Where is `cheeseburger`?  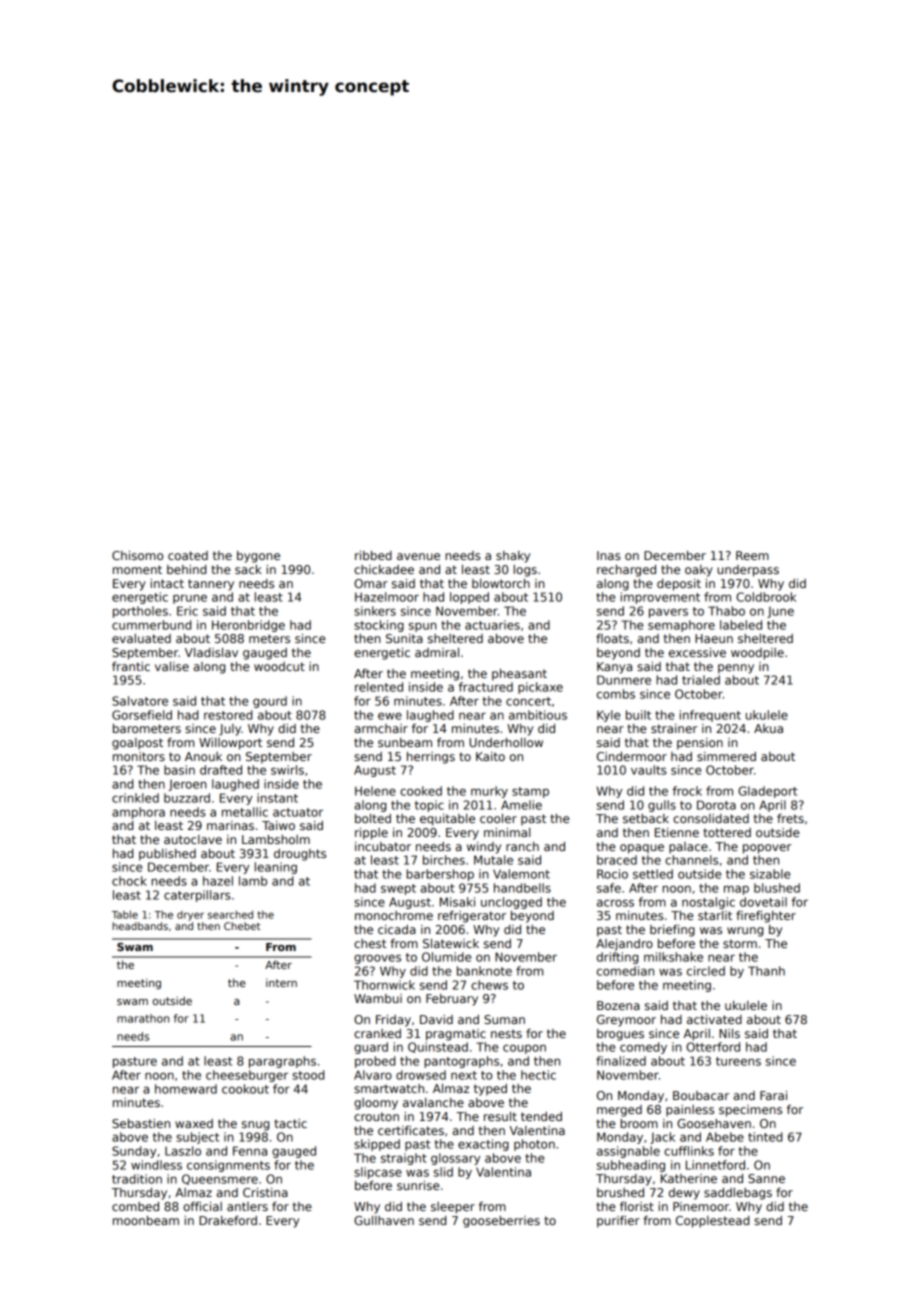
cheeseburger is located at coordinates (247, 1076).
